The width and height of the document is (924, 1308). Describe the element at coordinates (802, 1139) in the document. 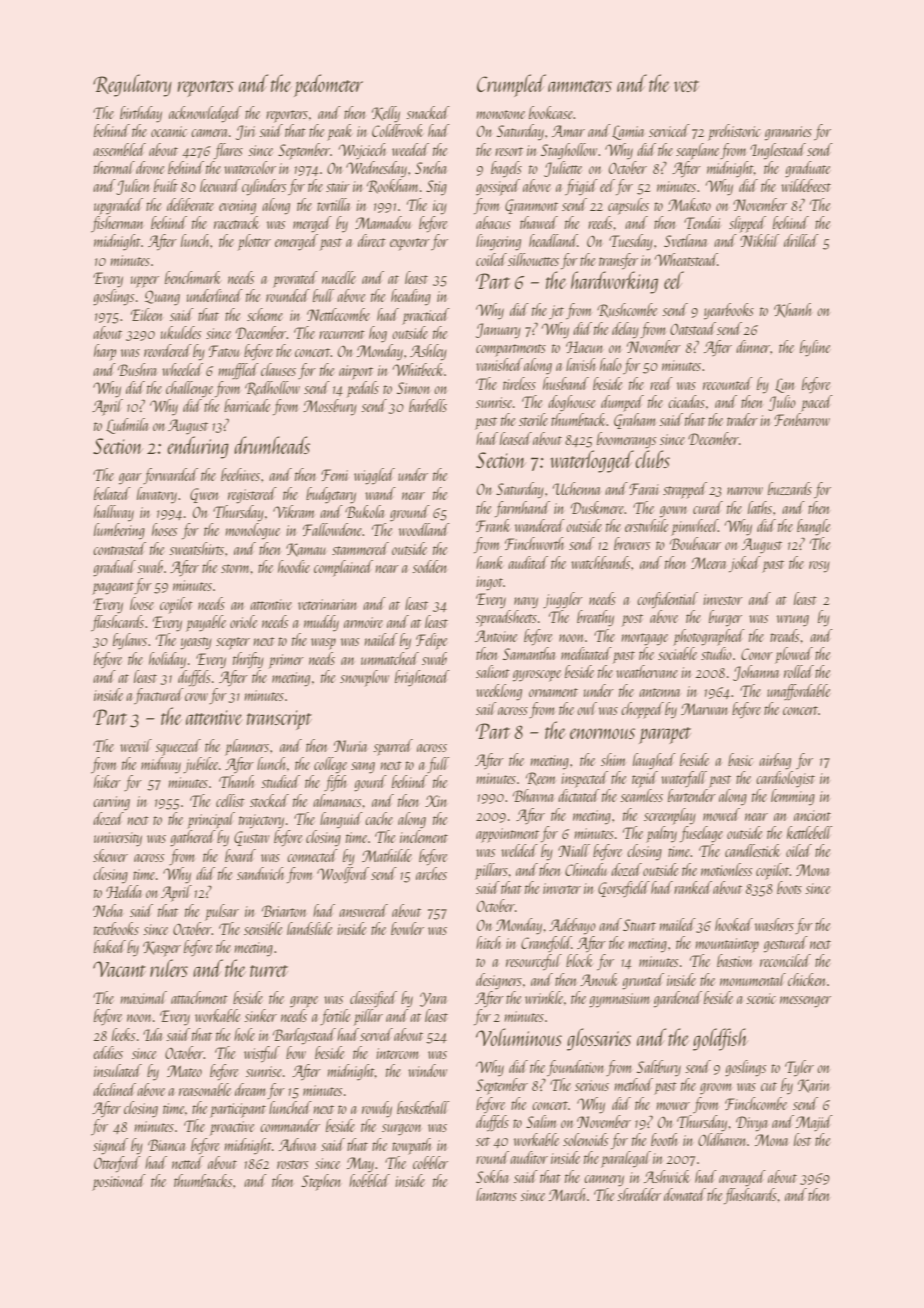

I see `lost` at that location.
